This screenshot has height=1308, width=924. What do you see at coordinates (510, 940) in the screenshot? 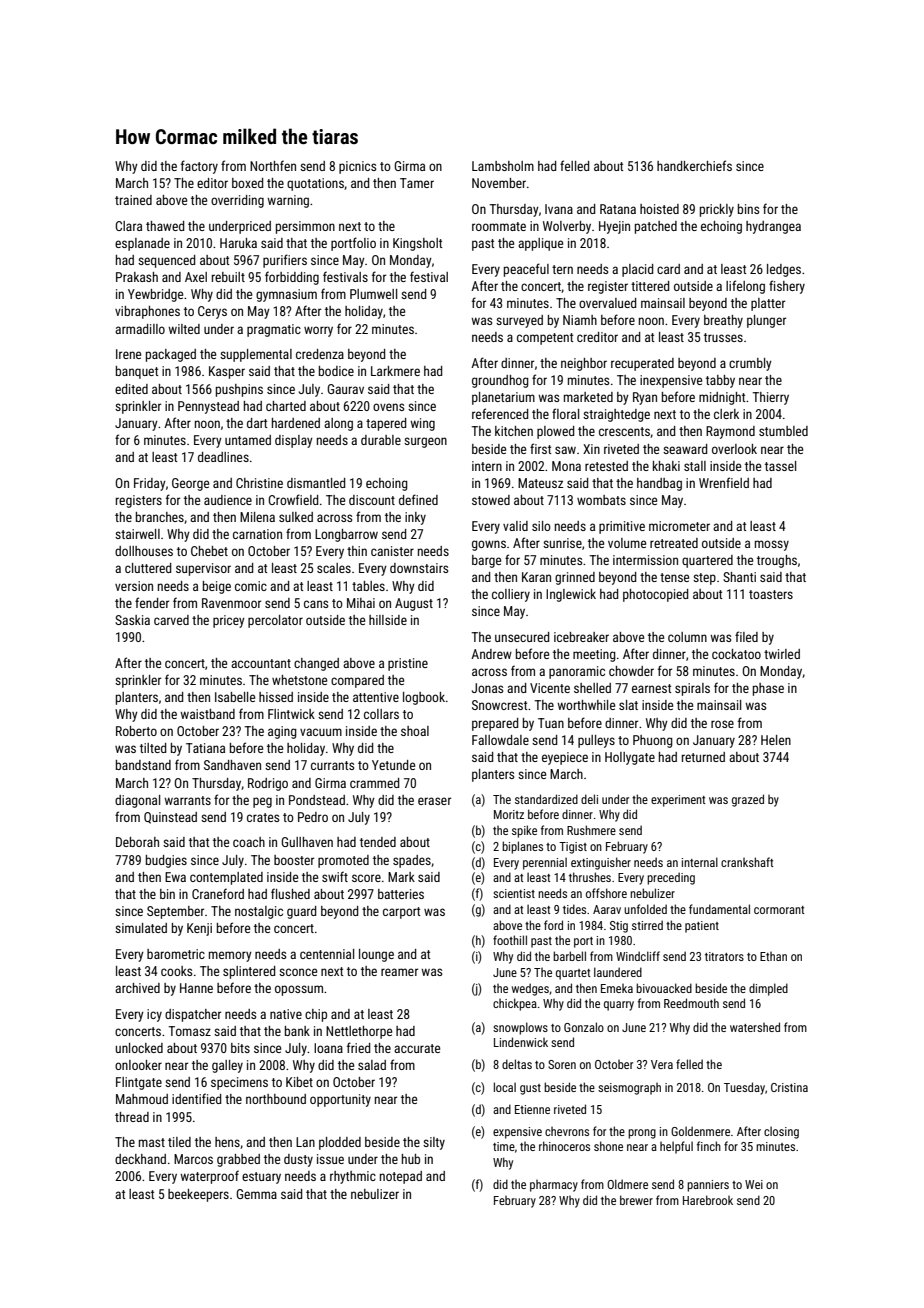
I see `foothill` at bounding box center [510, 940].
